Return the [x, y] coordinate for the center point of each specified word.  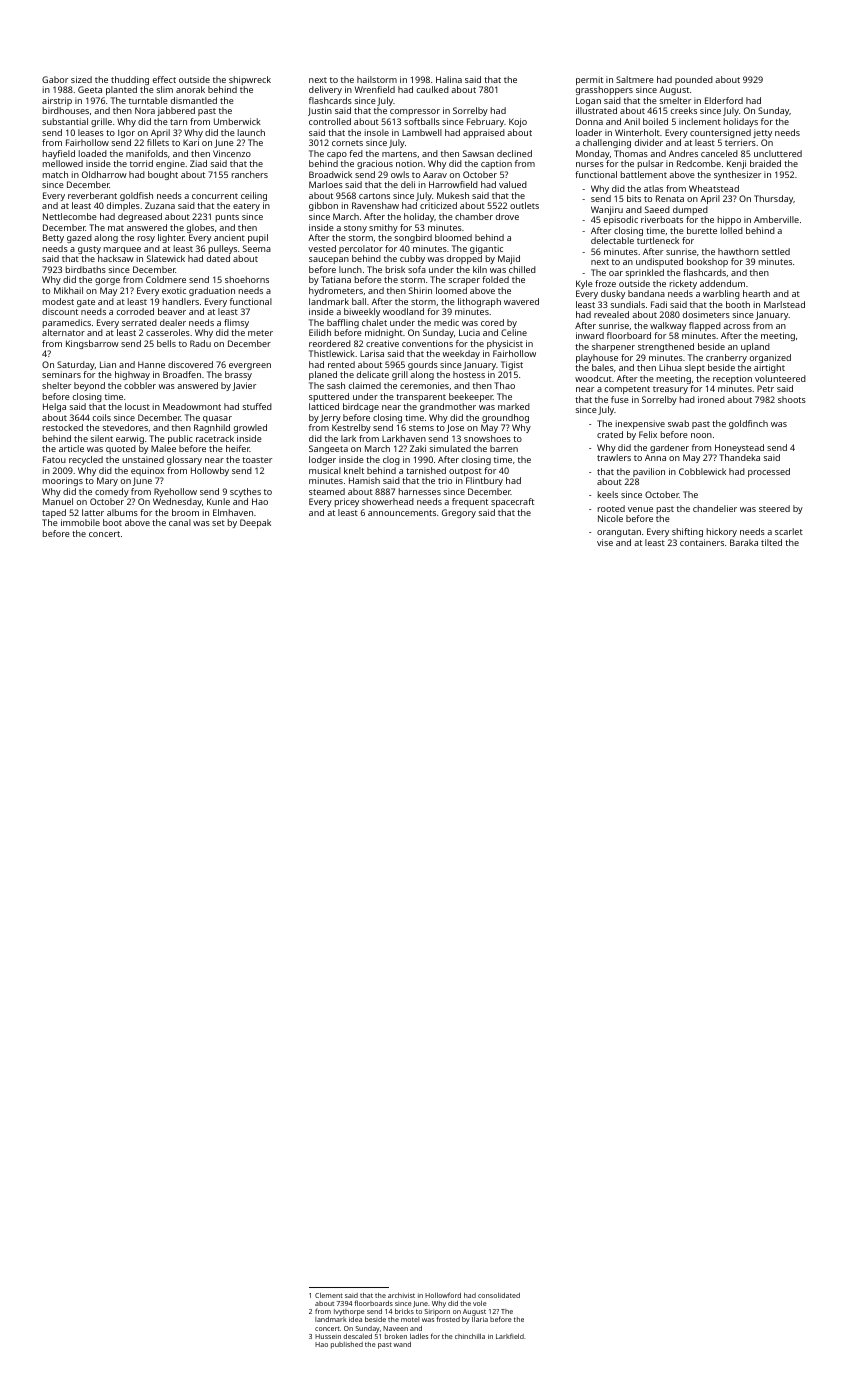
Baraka [744, 542]
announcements [402, 513]
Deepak [255, 523]
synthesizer [737, 175]
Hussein [328, 1336]
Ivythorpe [349, 1312]
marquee [122, 250]
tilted [771, 542]
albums [122, 512]
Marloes [326, 184]
